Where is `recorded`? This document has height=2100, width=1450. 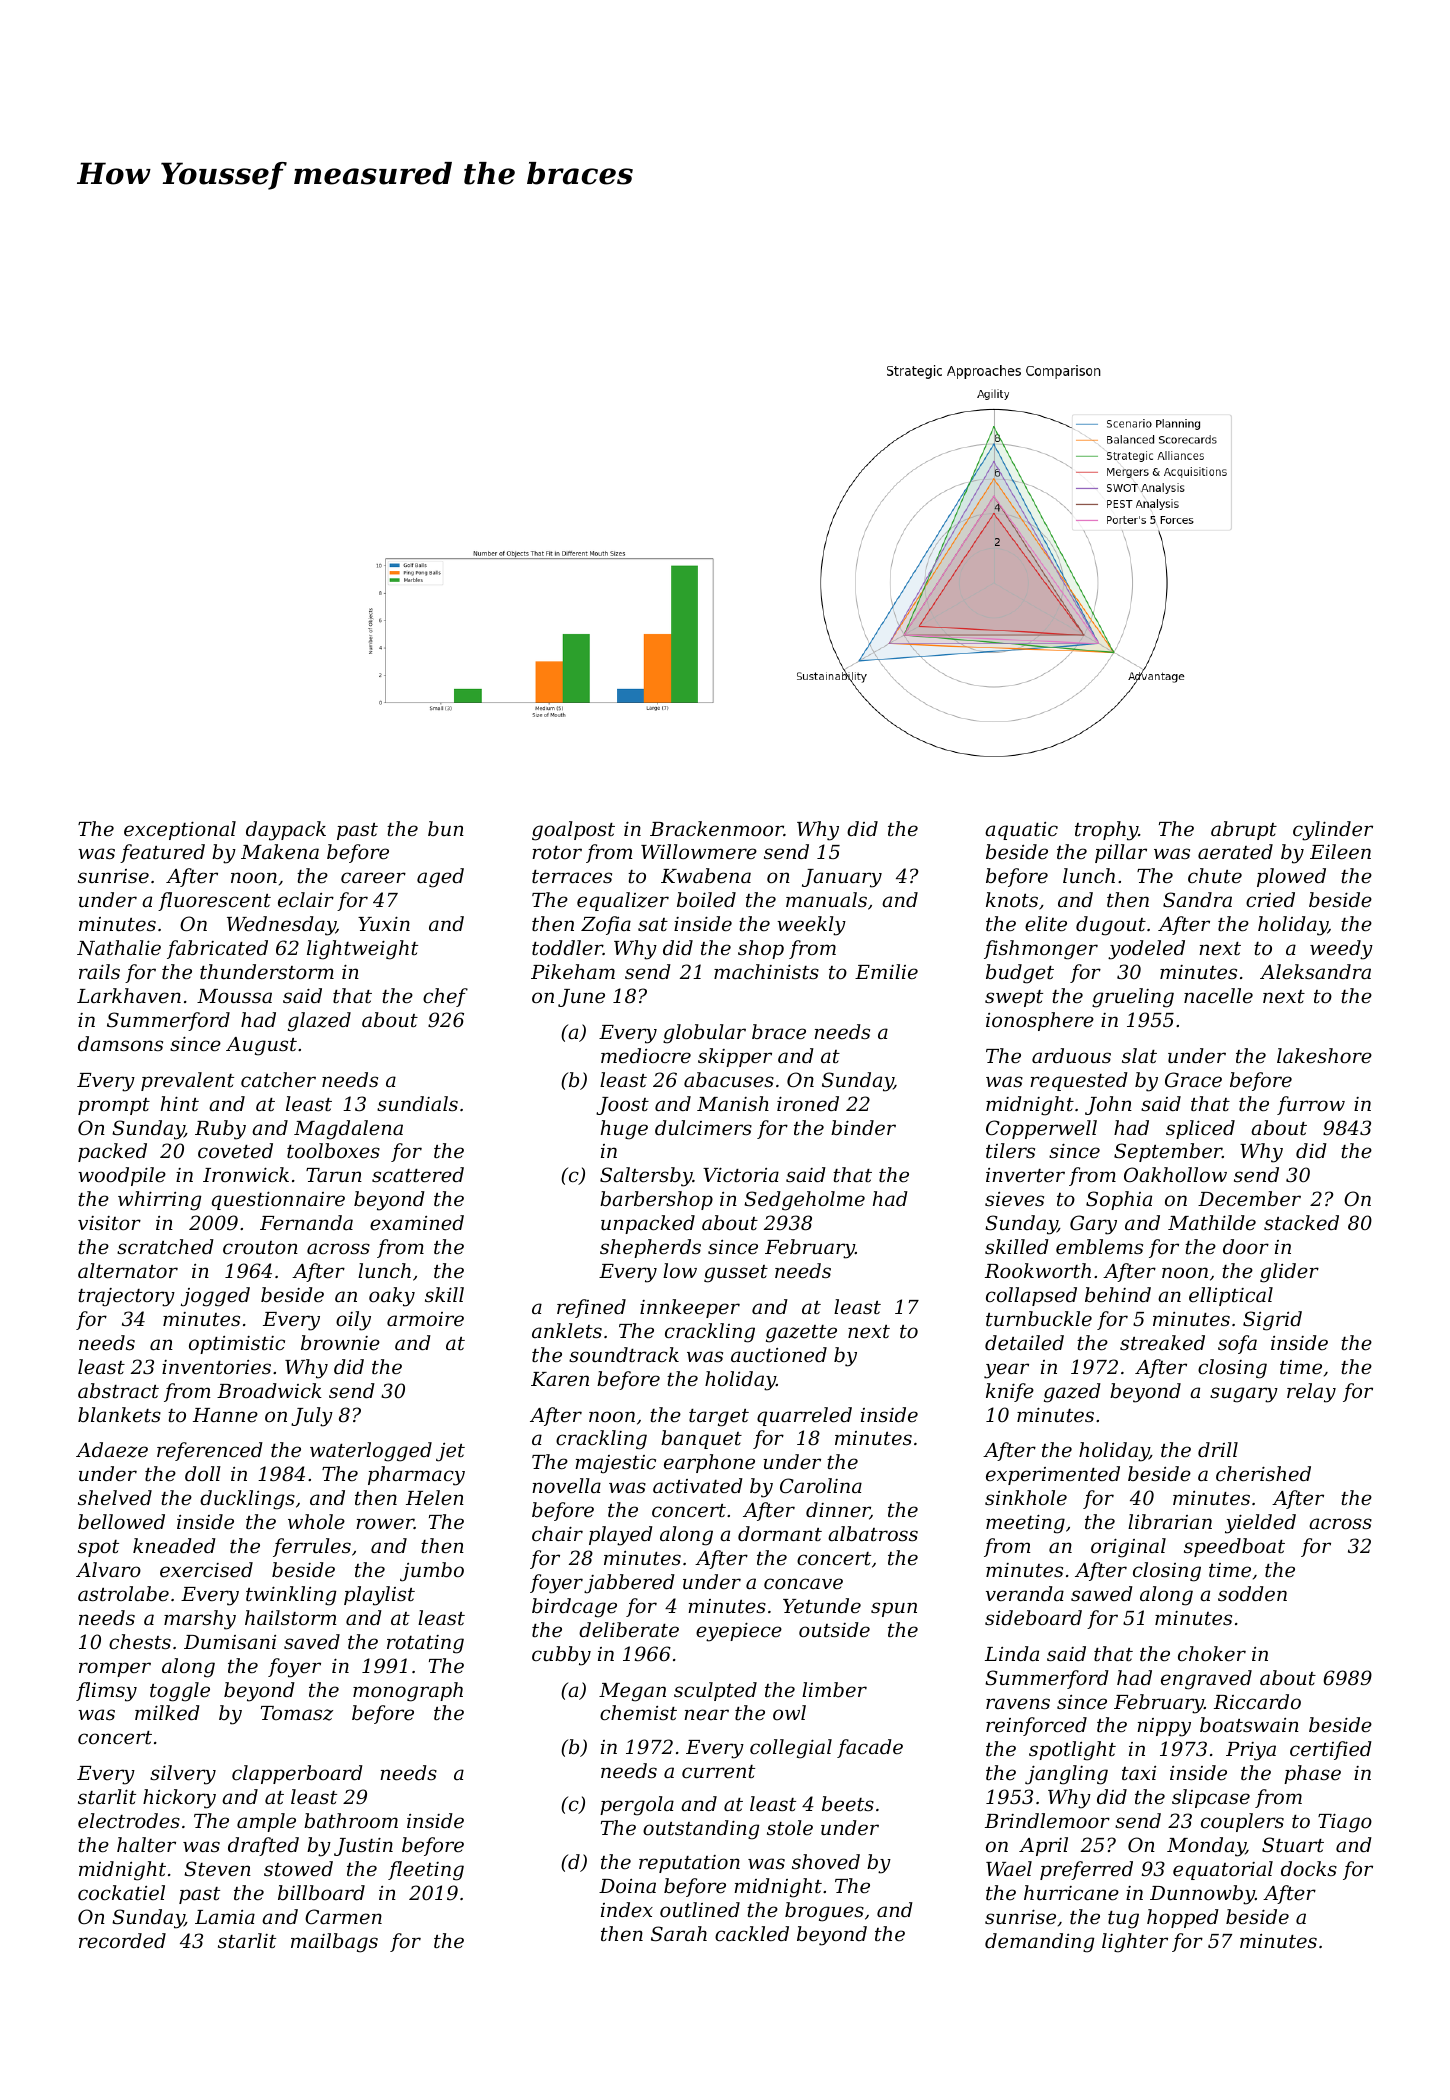 recorded is located at coordinates (122, 1940).
